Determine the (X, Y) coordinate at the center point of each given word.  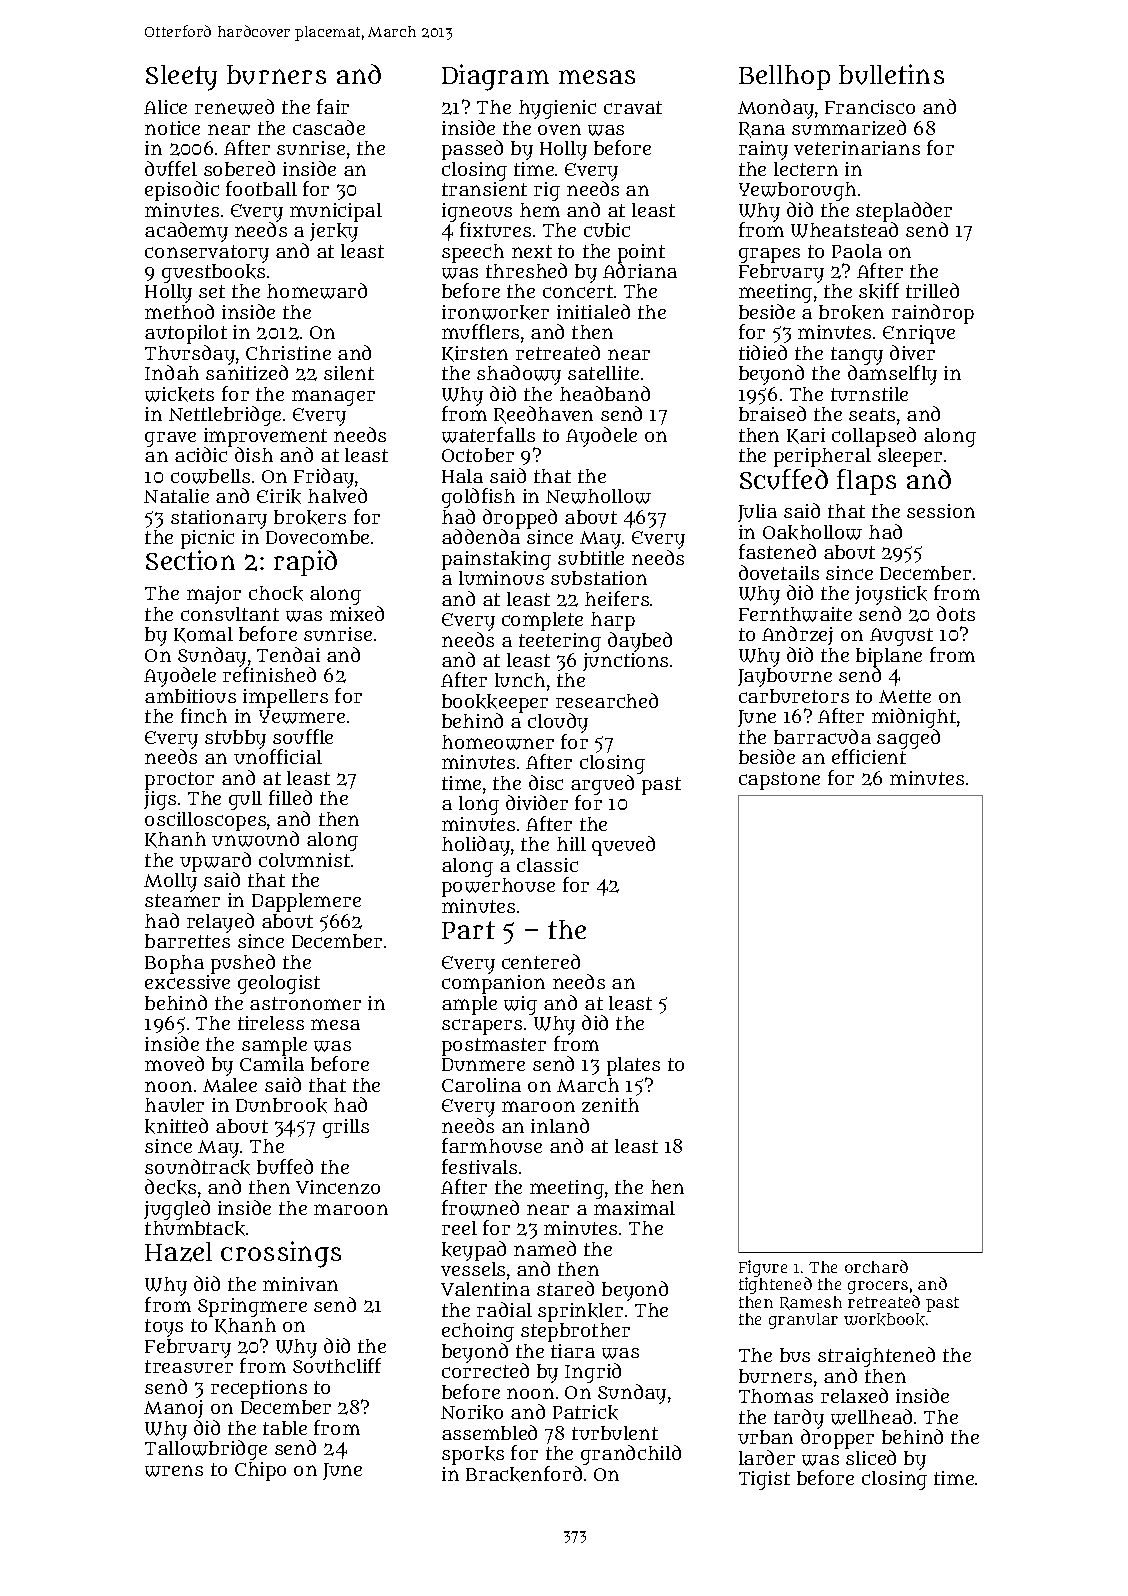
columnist (304, 860)
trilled (932, 290)
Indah (172, 372)
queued (623, 846)
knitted (176, 1126)
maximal (634, 1208)
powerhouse (498, 887)
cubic (607, 230)
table (285, 1428)
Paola (857, 251)
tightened (775, 1286)
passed (472, 150)
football (261, 188)
